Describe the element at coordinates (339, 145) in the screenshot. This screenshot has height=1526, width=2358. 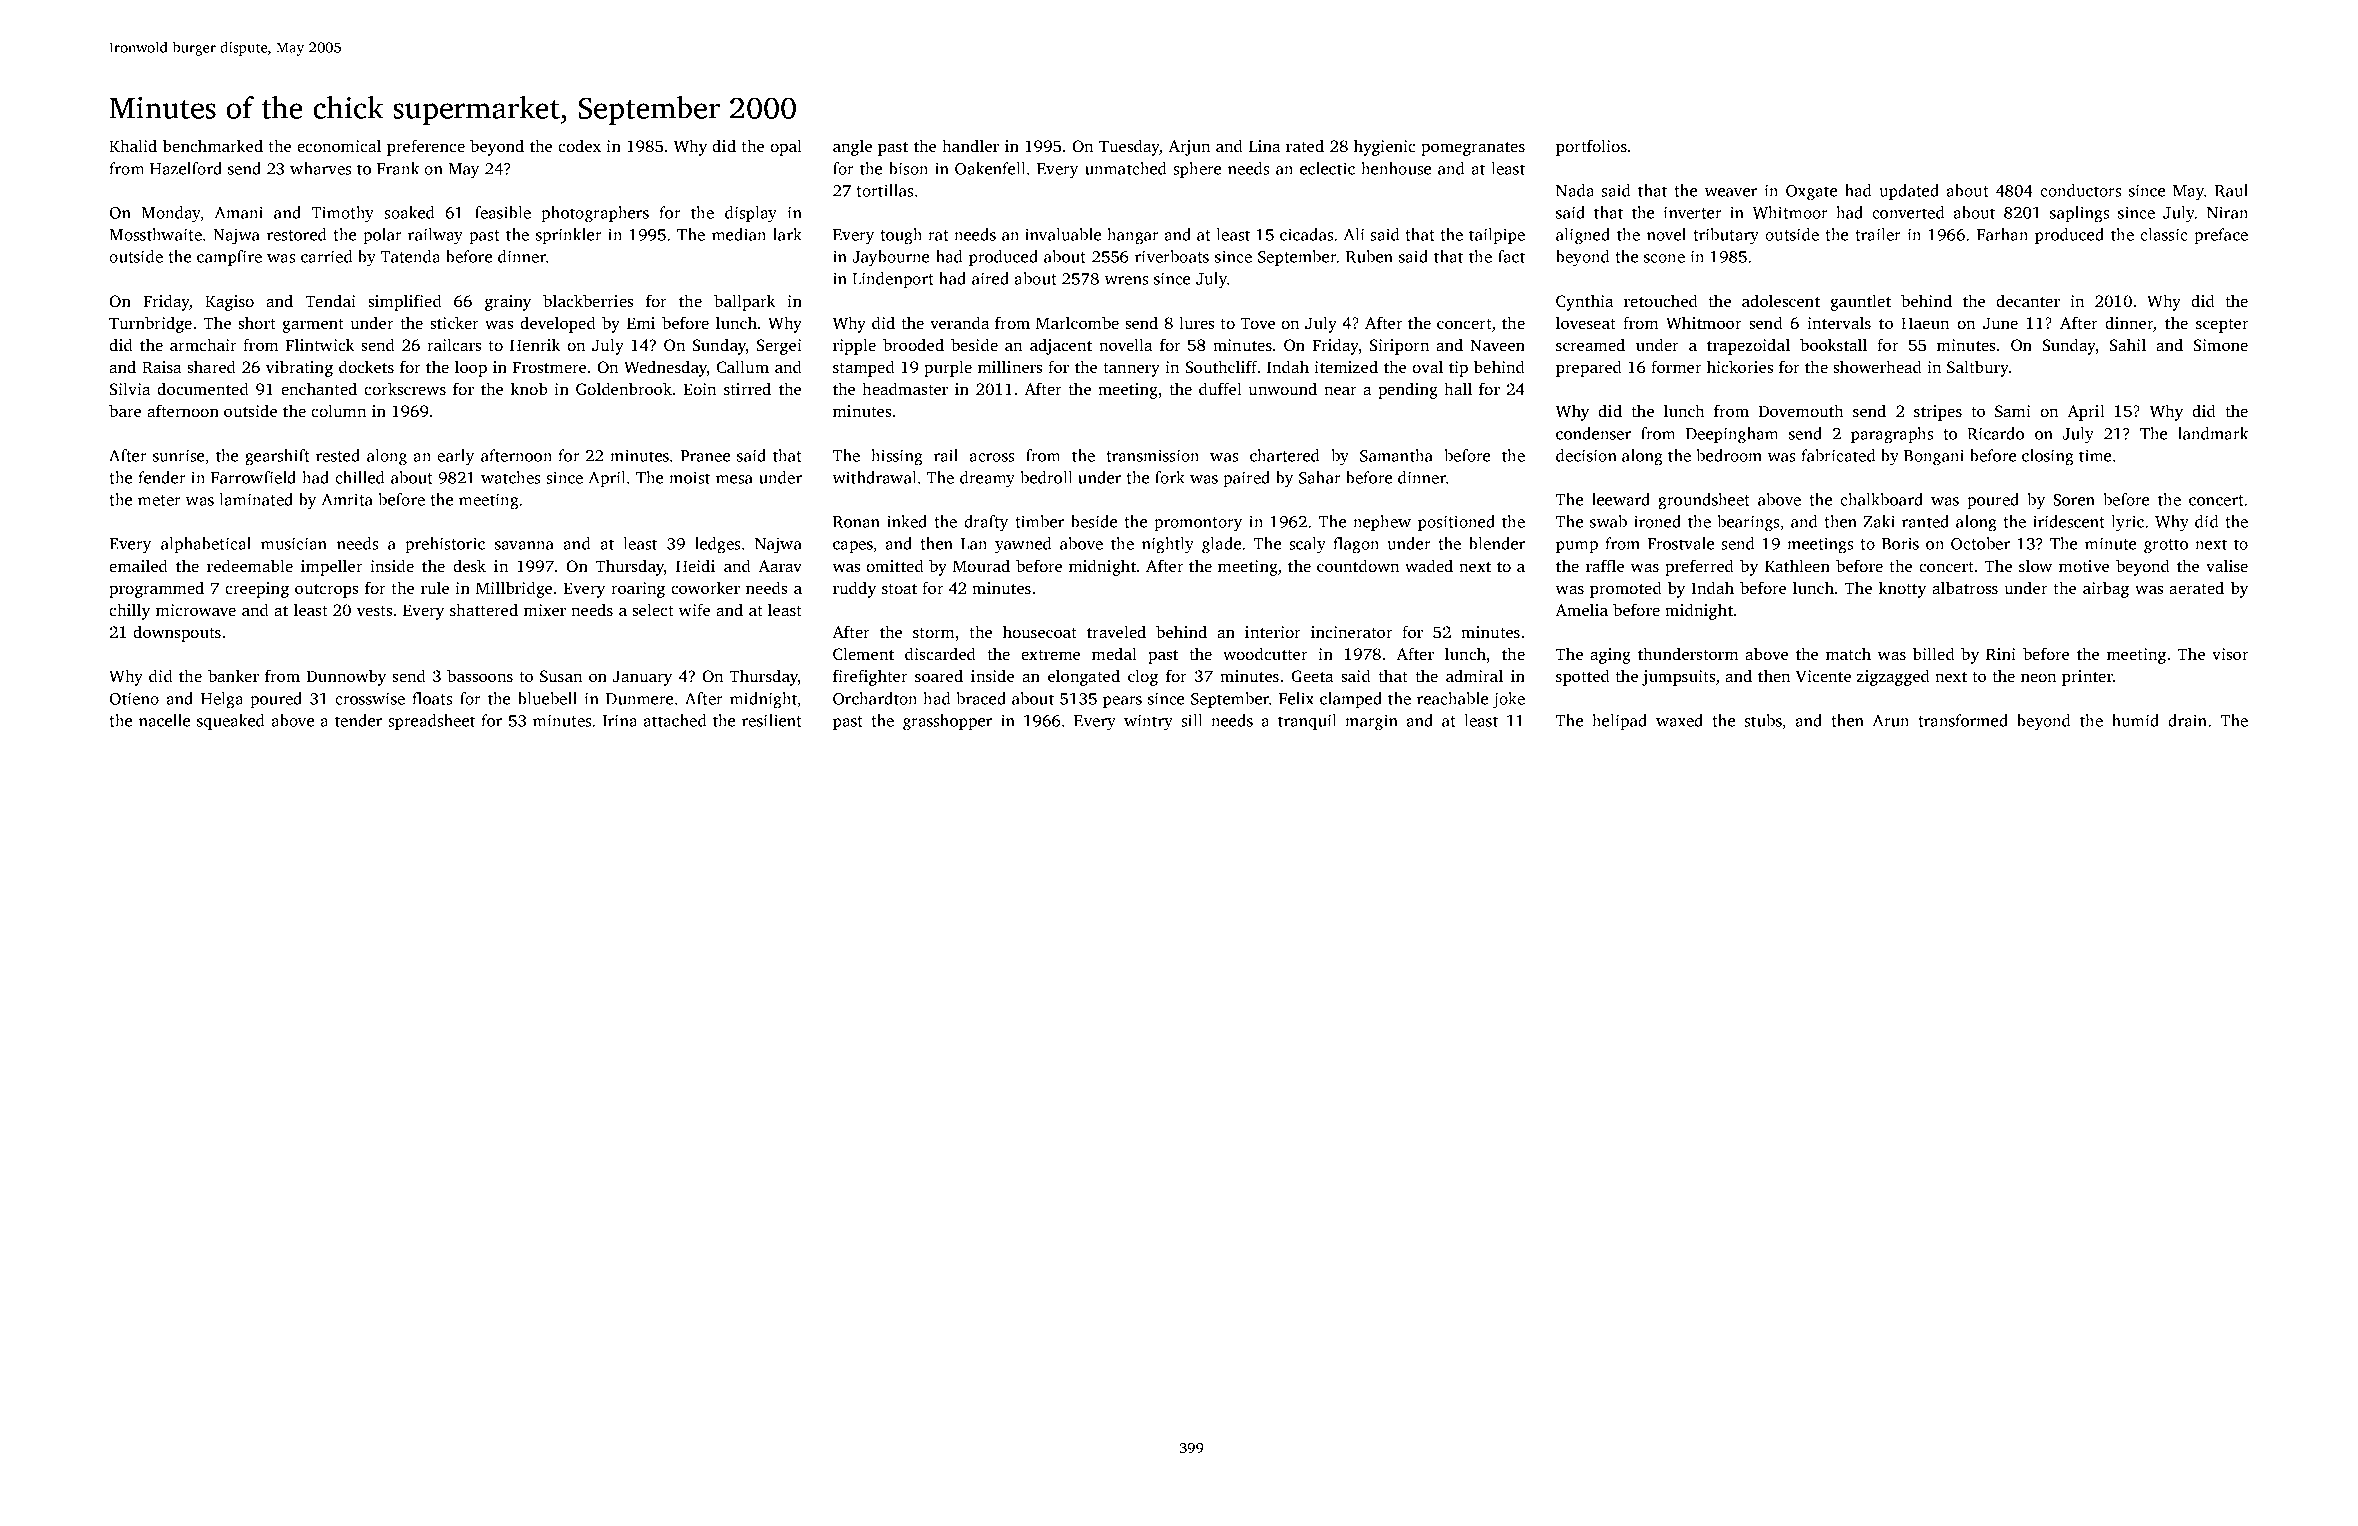
I see `economical` at that location.
